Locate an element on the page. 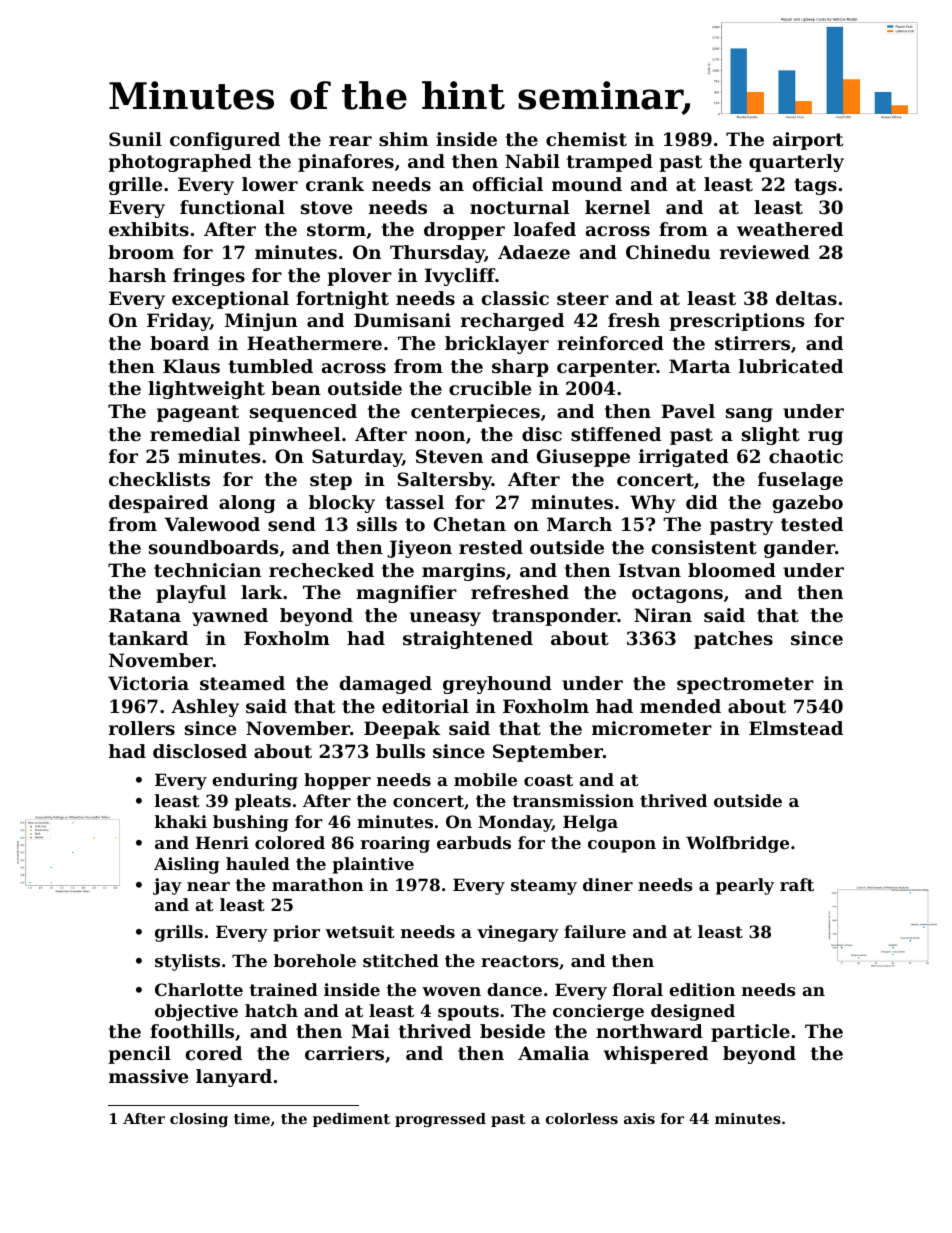 This image has height=1233, width=952. hatch is located at coordinates (271, 1010).
